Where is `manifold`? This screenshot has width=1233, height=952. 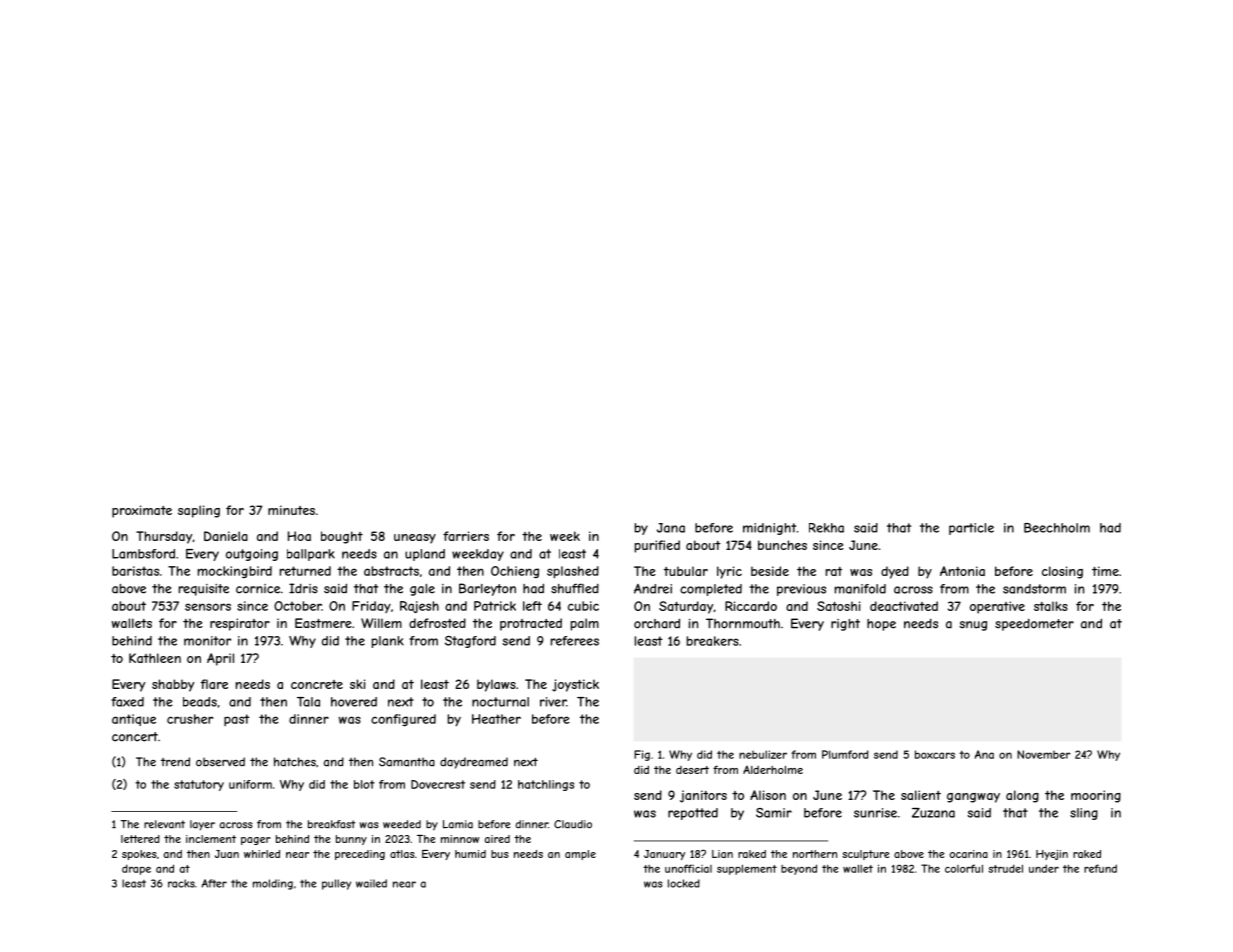
manifold is located at coordinates (860, 589).
